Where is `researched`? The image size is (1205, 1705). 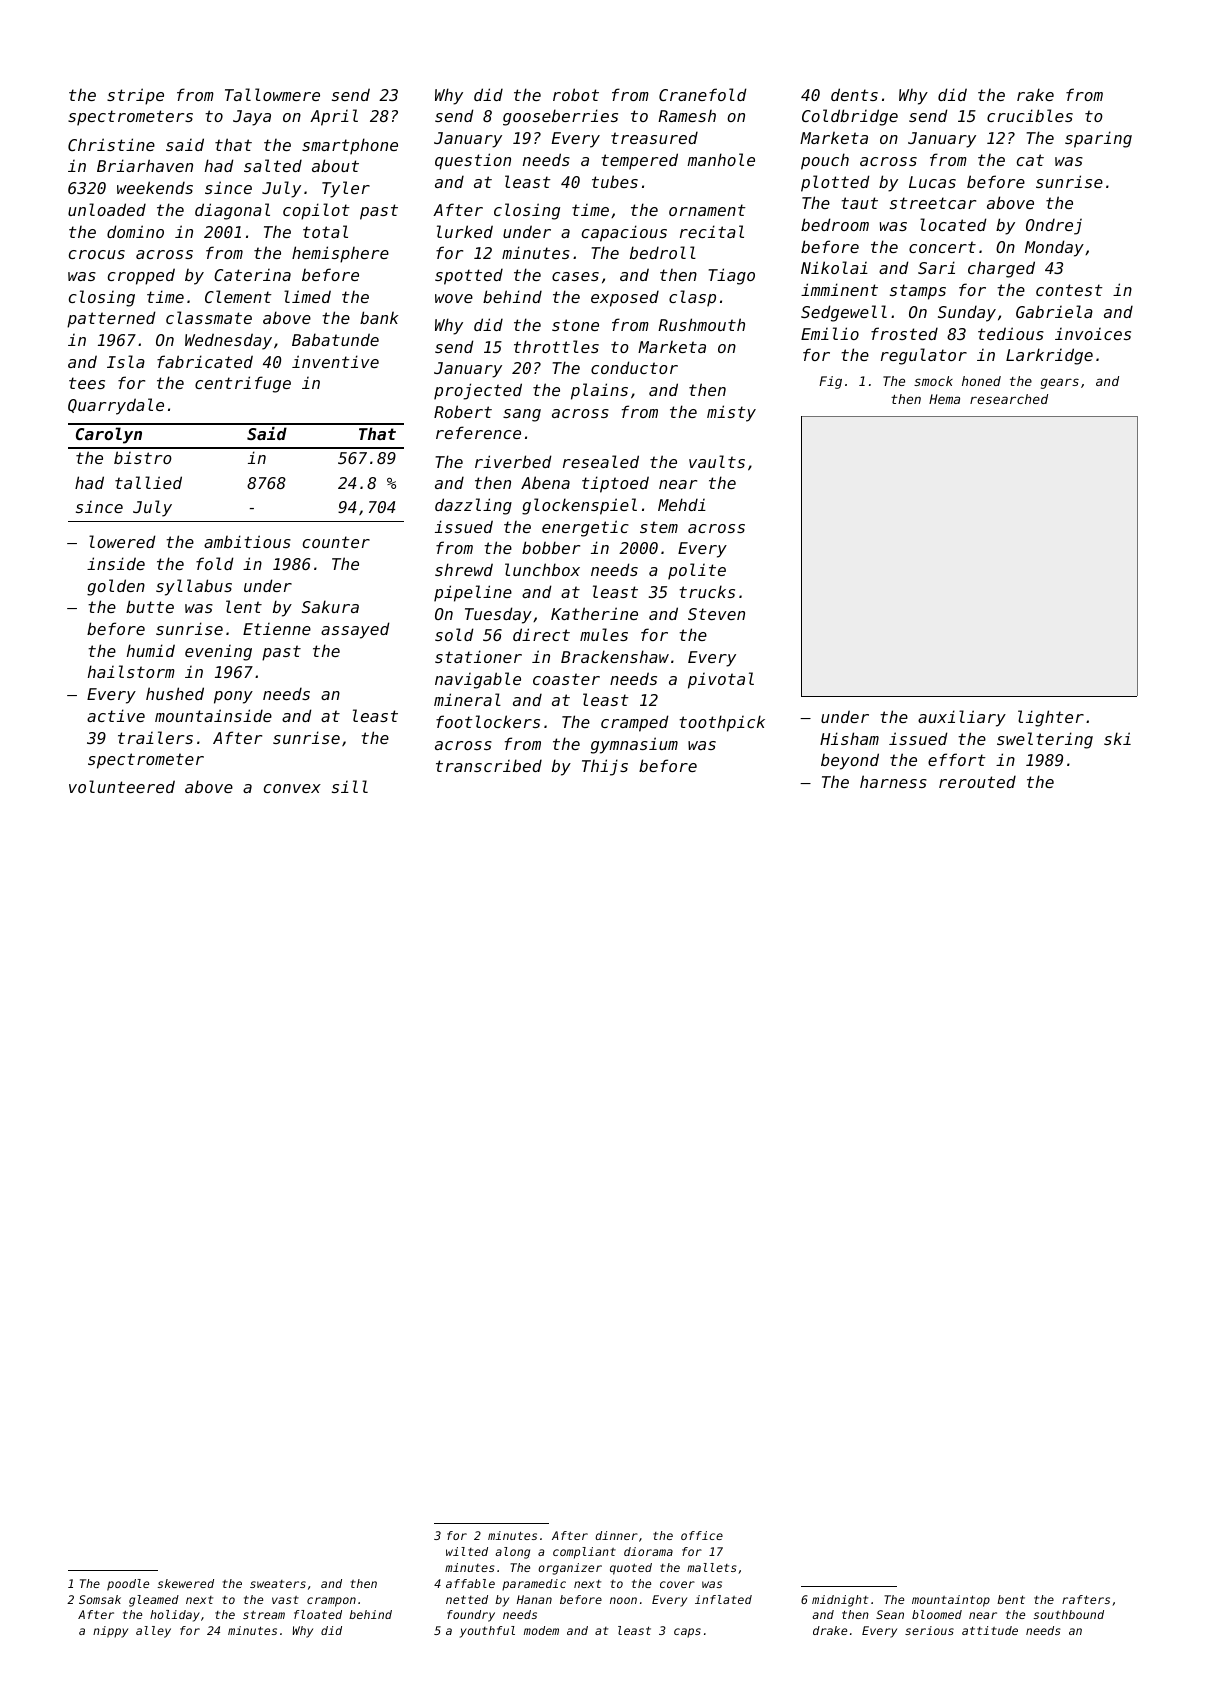 researched is located at coordinates (1009, 399).
